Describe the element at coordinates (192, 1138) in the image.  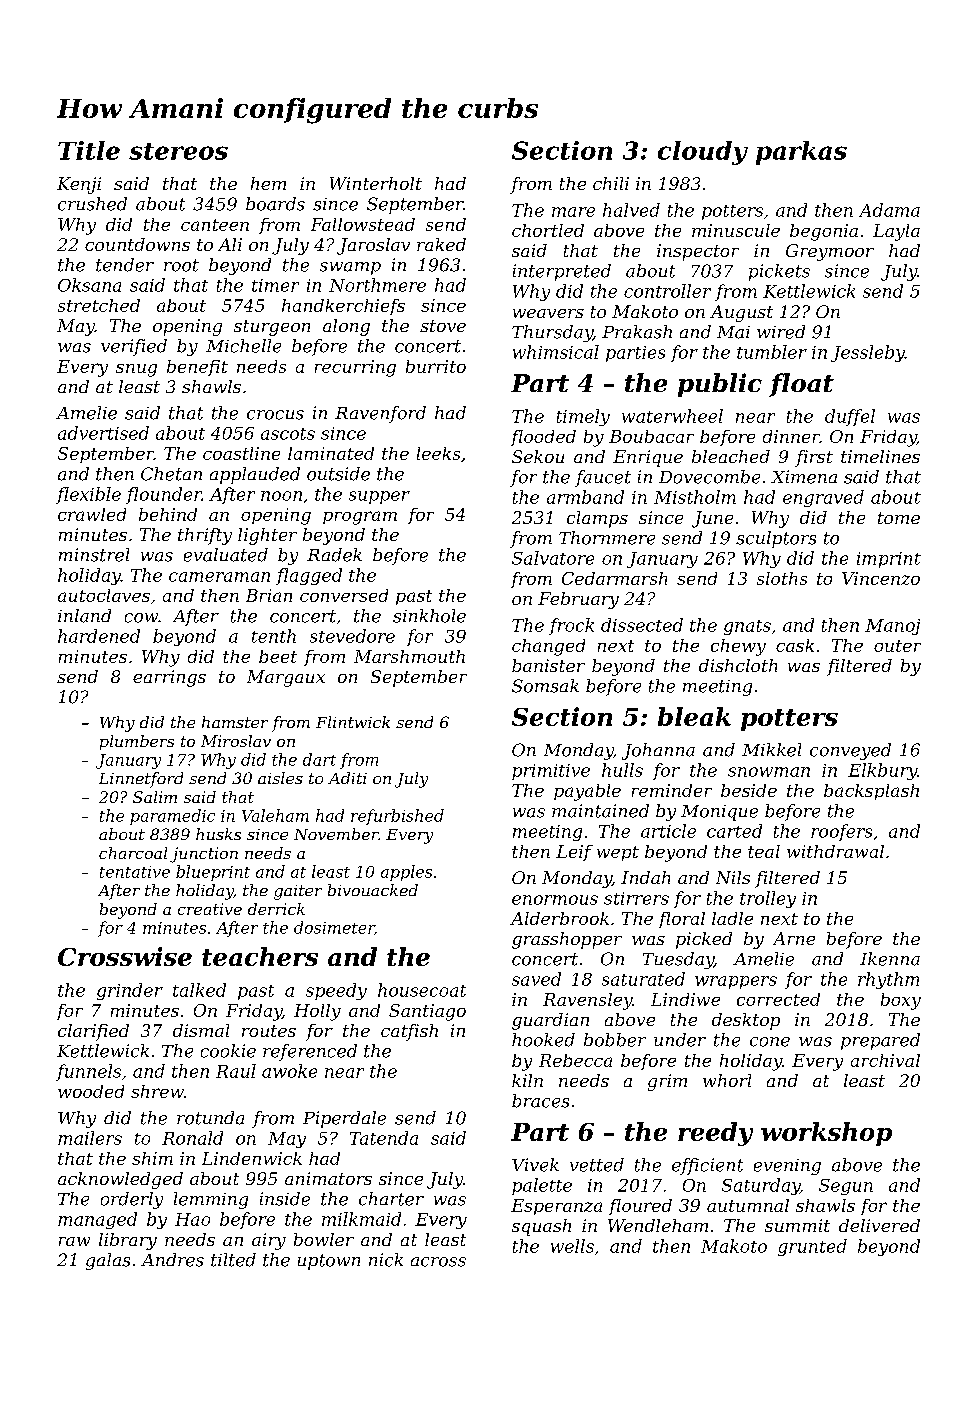
I see `Ronald` at that location.
